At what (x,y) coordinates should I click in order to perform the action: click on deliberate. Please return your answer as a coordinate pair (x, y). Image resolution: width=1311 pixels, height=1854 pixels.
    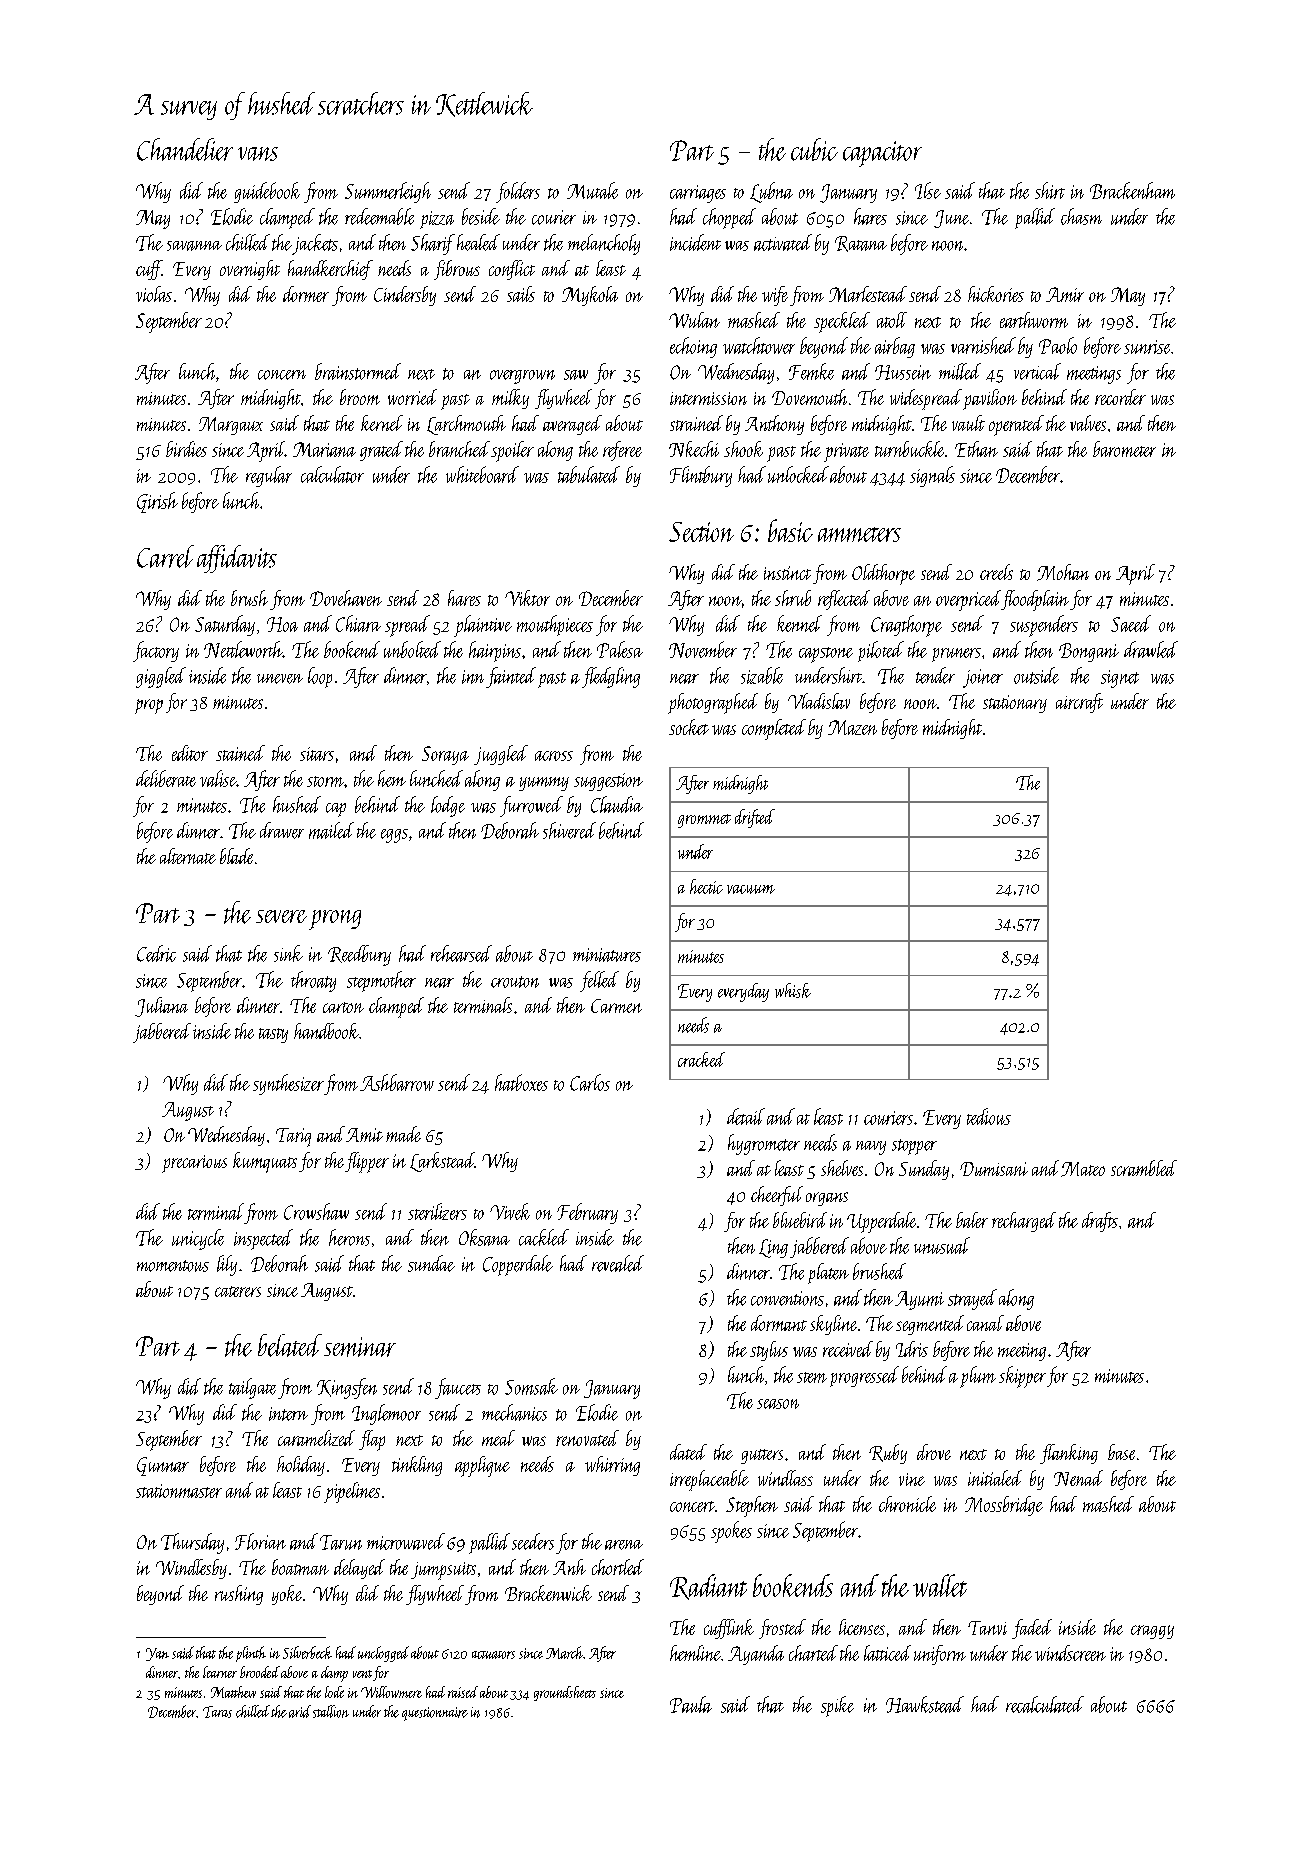
    Looking at the image, I should click on (166, 778).
